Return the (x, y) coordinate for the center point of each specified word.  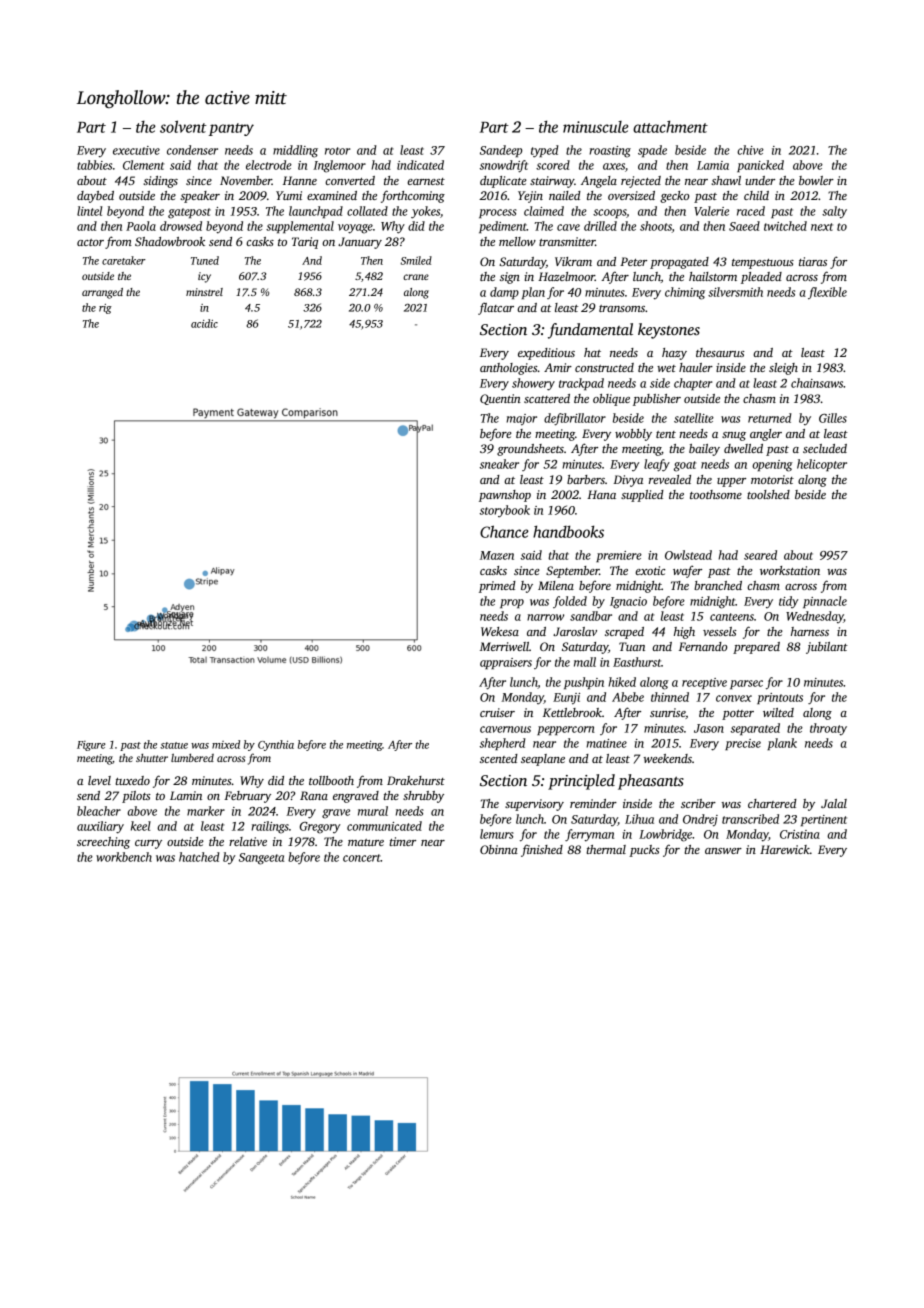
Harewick (785, 849)
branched (718, 585)
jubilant (827, 648)
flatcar (496, 308)
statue (174, 745)
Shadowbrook (170, 241)
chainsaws (817, 383)
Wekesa (500, 631)
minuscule (596, 127)
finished (542, 850)
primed (497, 587)
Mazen (497, 555)
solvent (183, 126)
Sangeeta (261, 859)
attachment (670, 126)
